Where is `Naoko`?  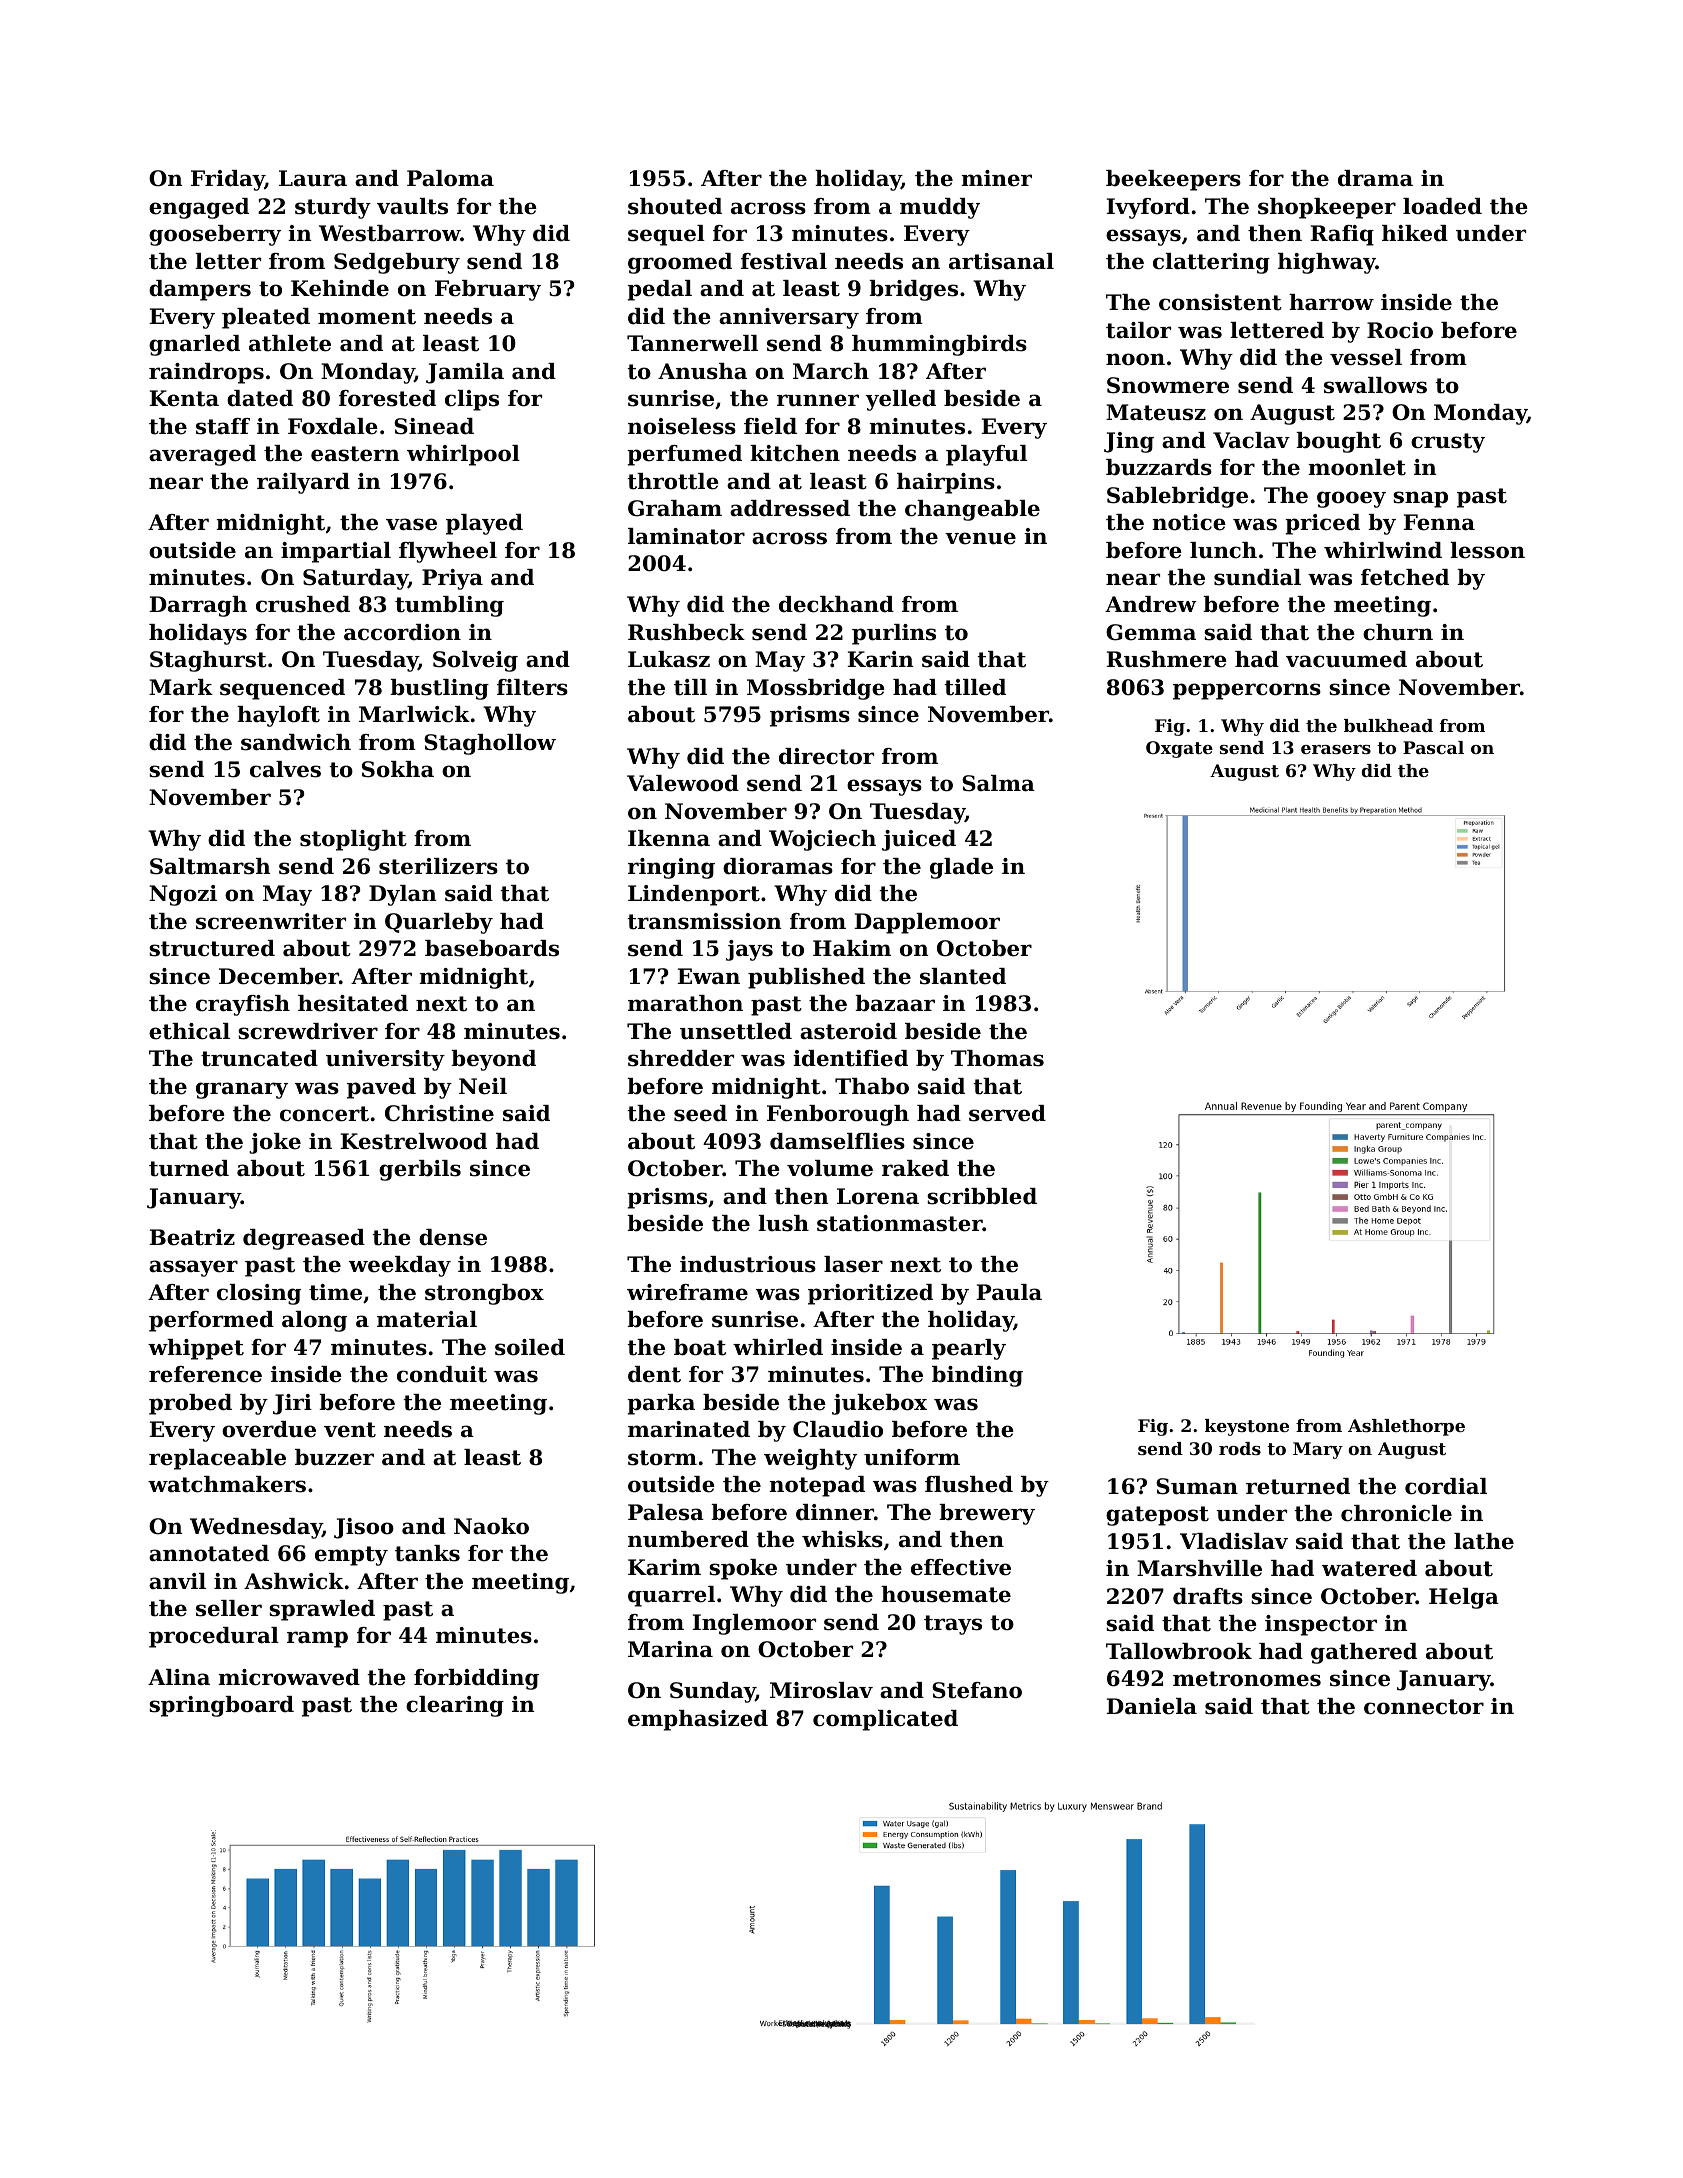 Naoko is located at coordinates (491, 1526).
